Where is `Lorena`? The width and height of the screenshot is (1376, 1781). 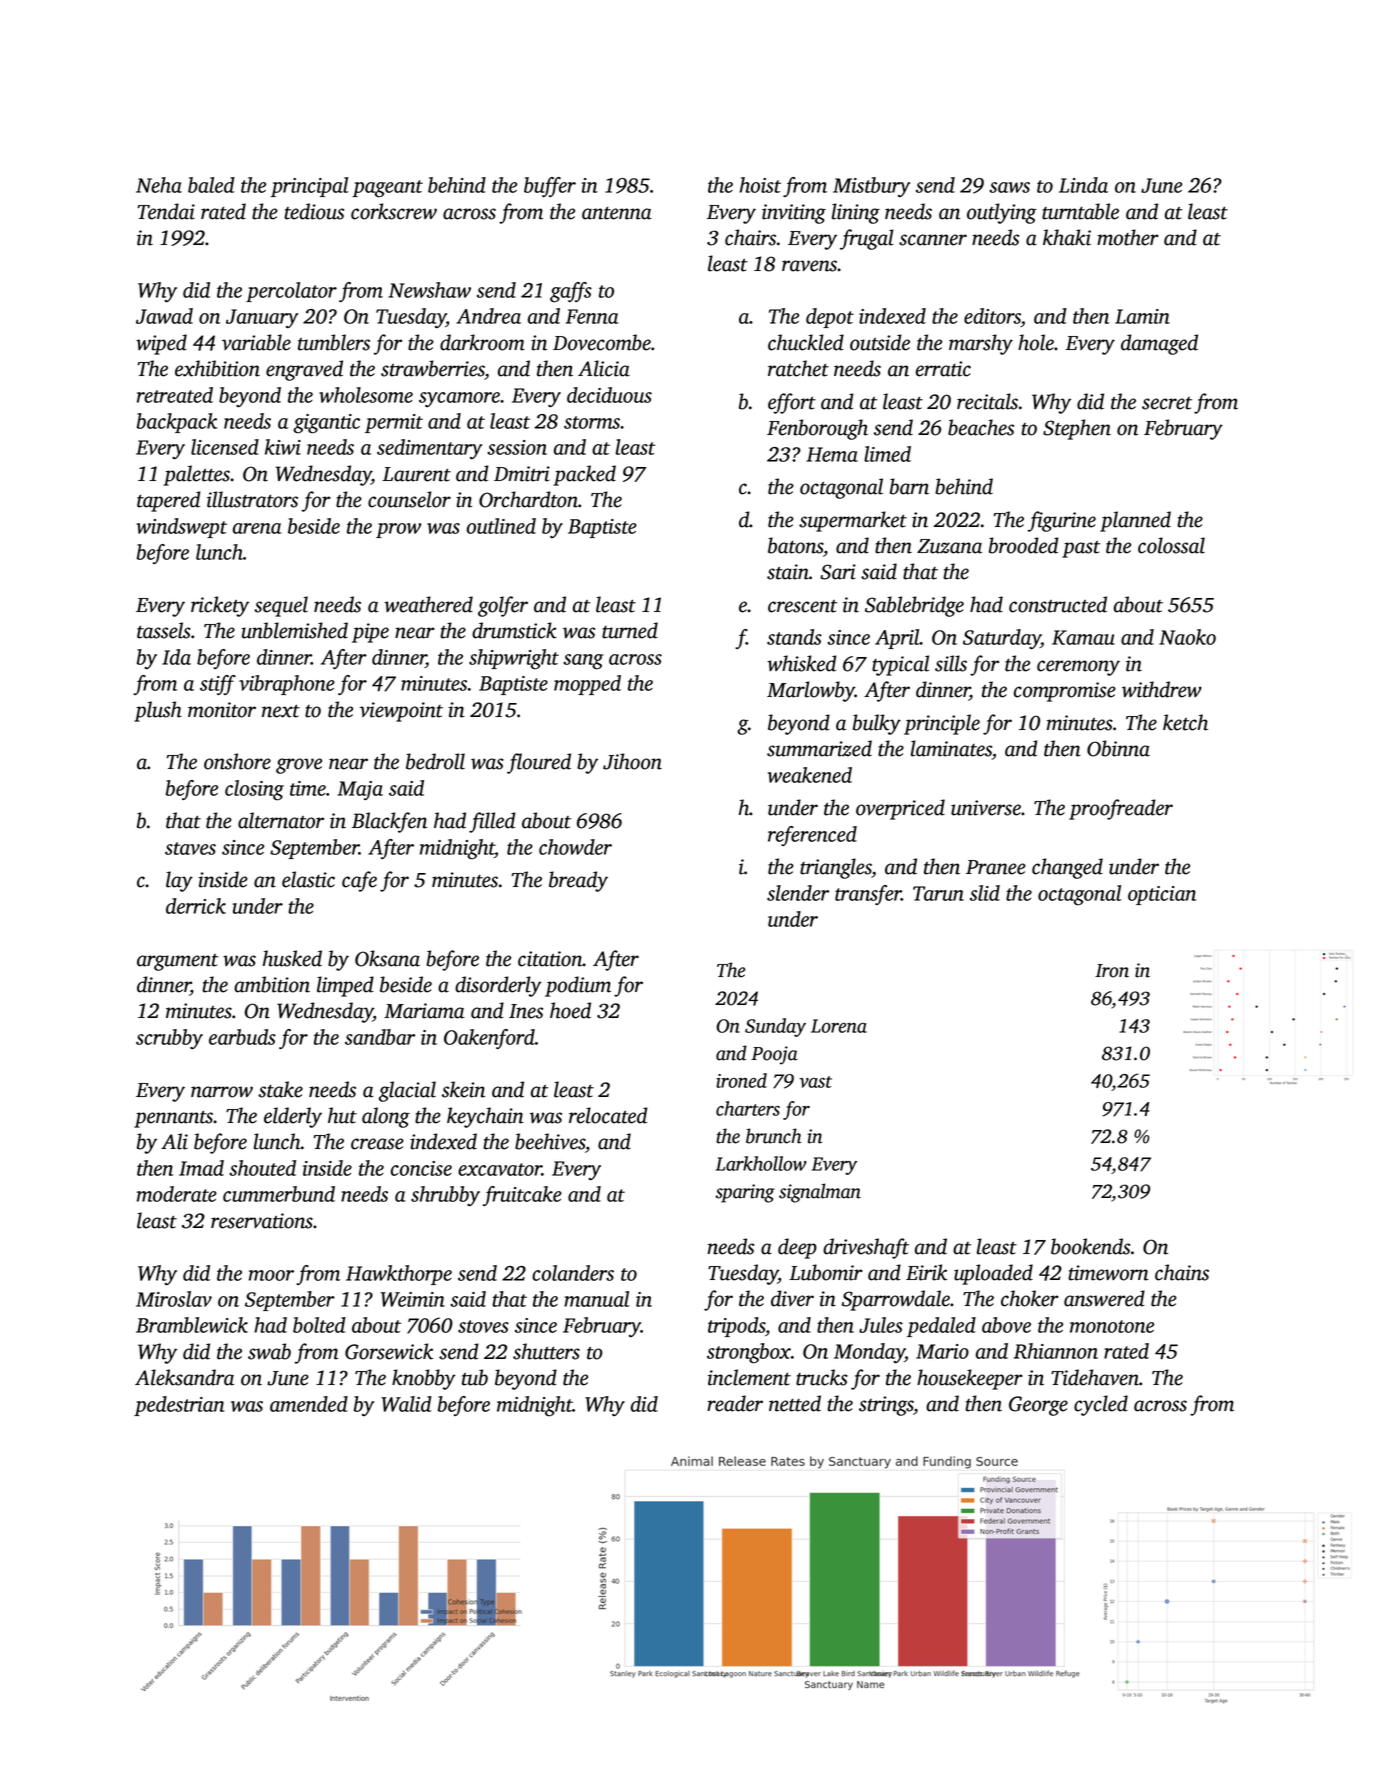
Lorena is located at coordinates (839, 1026).
